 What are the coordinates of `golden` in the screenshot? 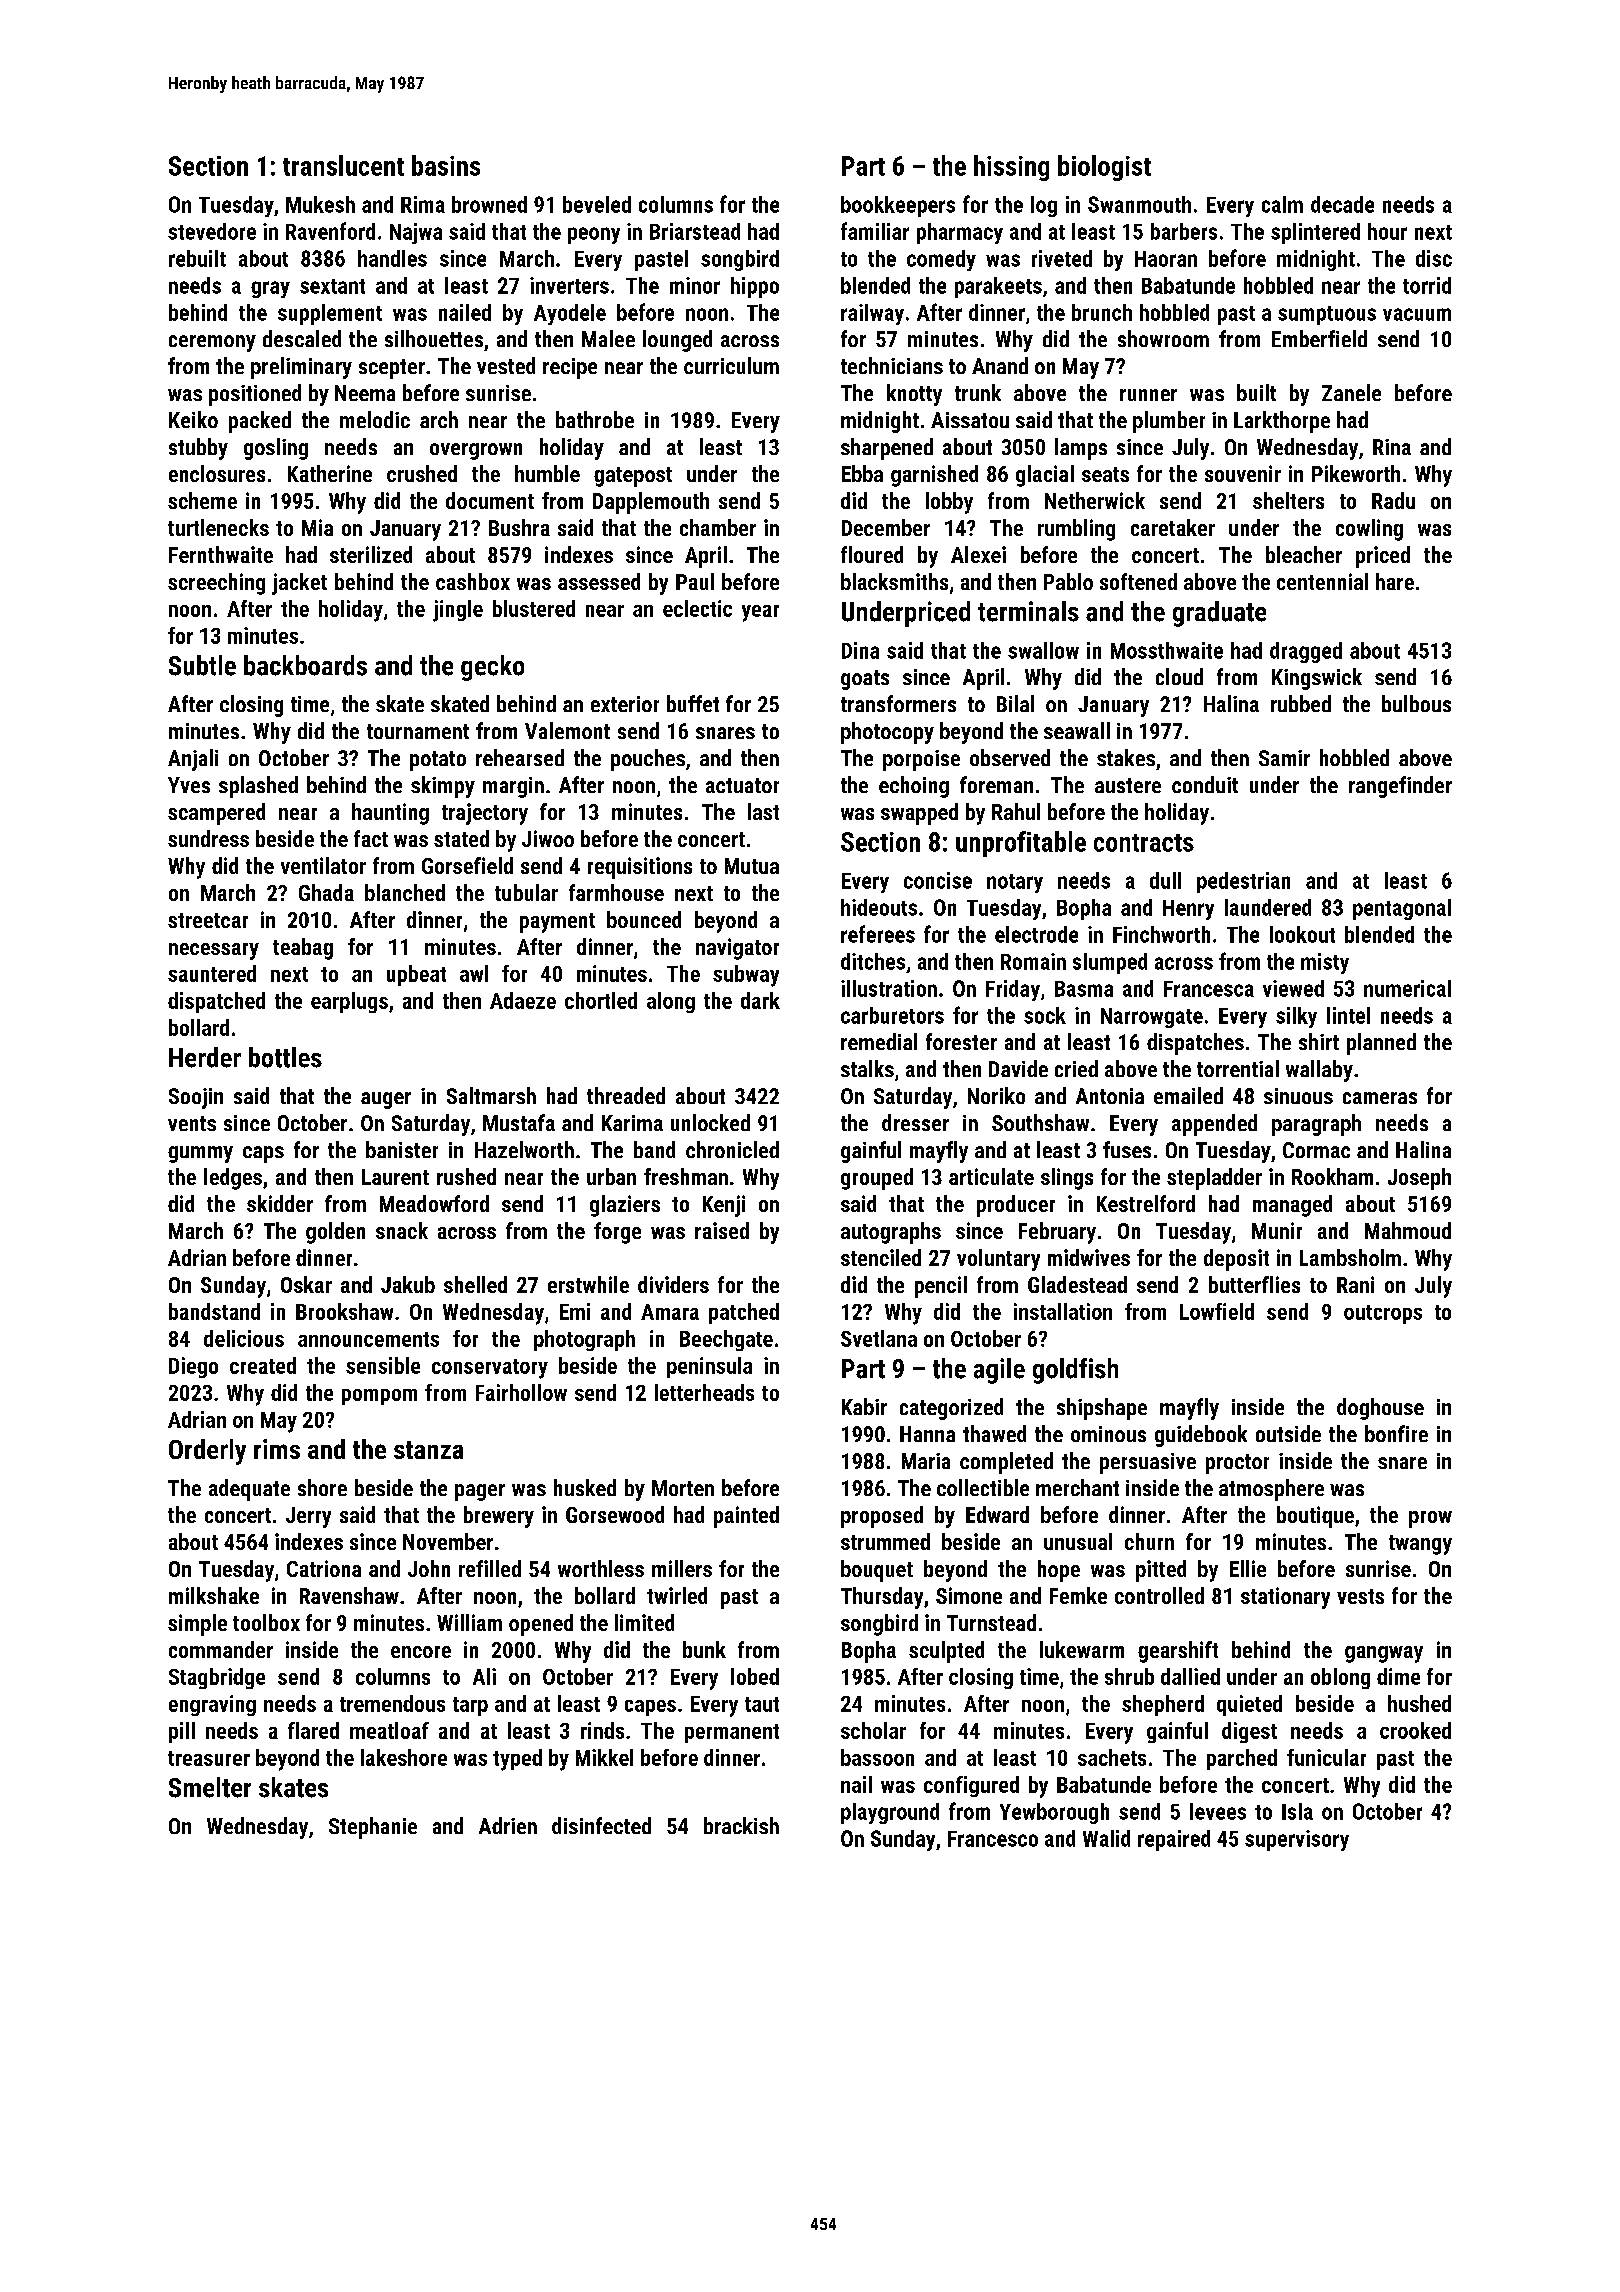 It's located at (335, 1233).
